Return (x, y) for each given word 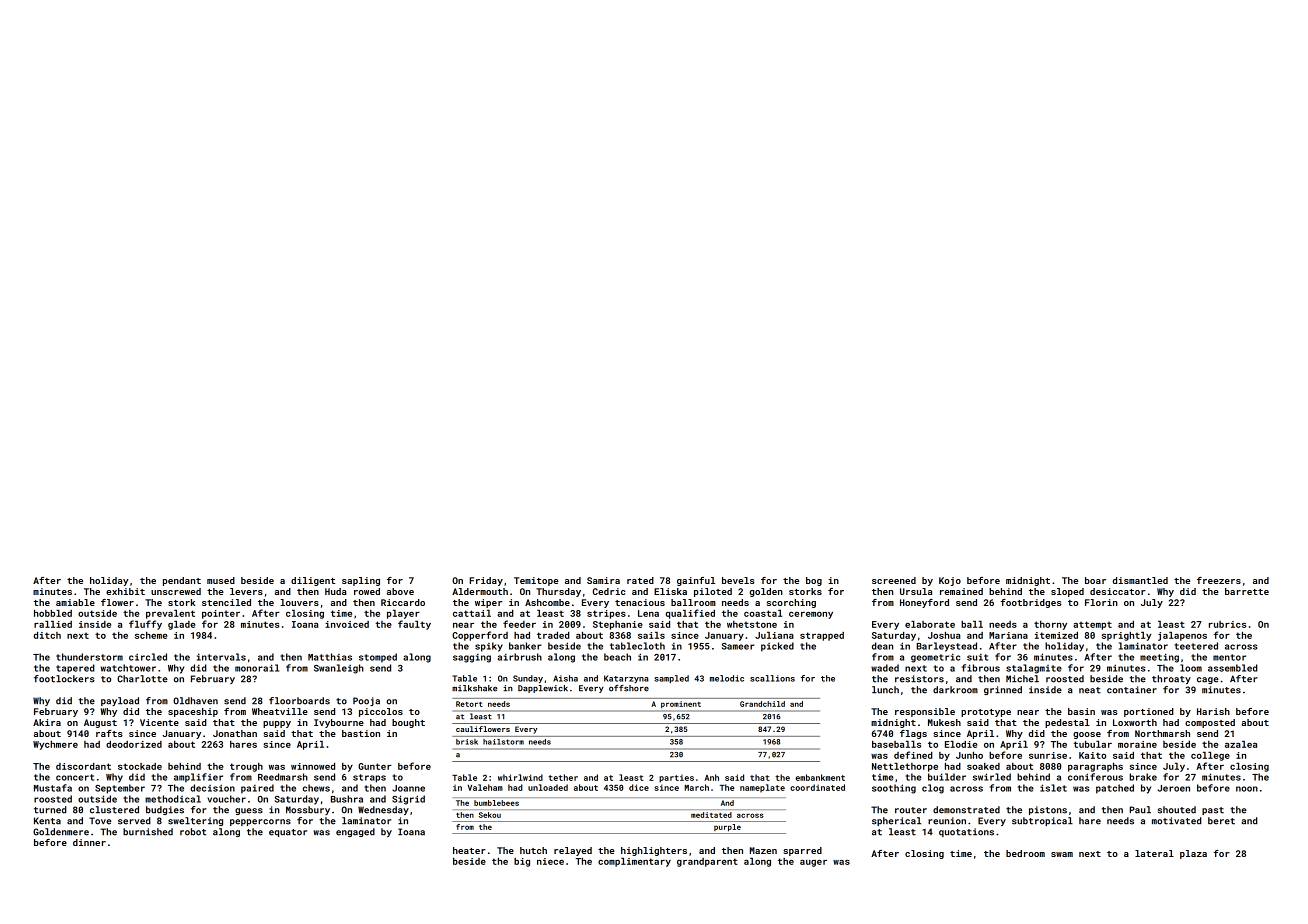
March (697, 787)
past (1213, 811)
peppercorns (260, 822)
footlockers (64, 679)
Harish (1213, 711)
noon (1247, 789)
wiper (488, 603)
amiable (75, 602)
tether (563, 777)
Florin (1101, 602)
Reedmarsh (283, 777)
